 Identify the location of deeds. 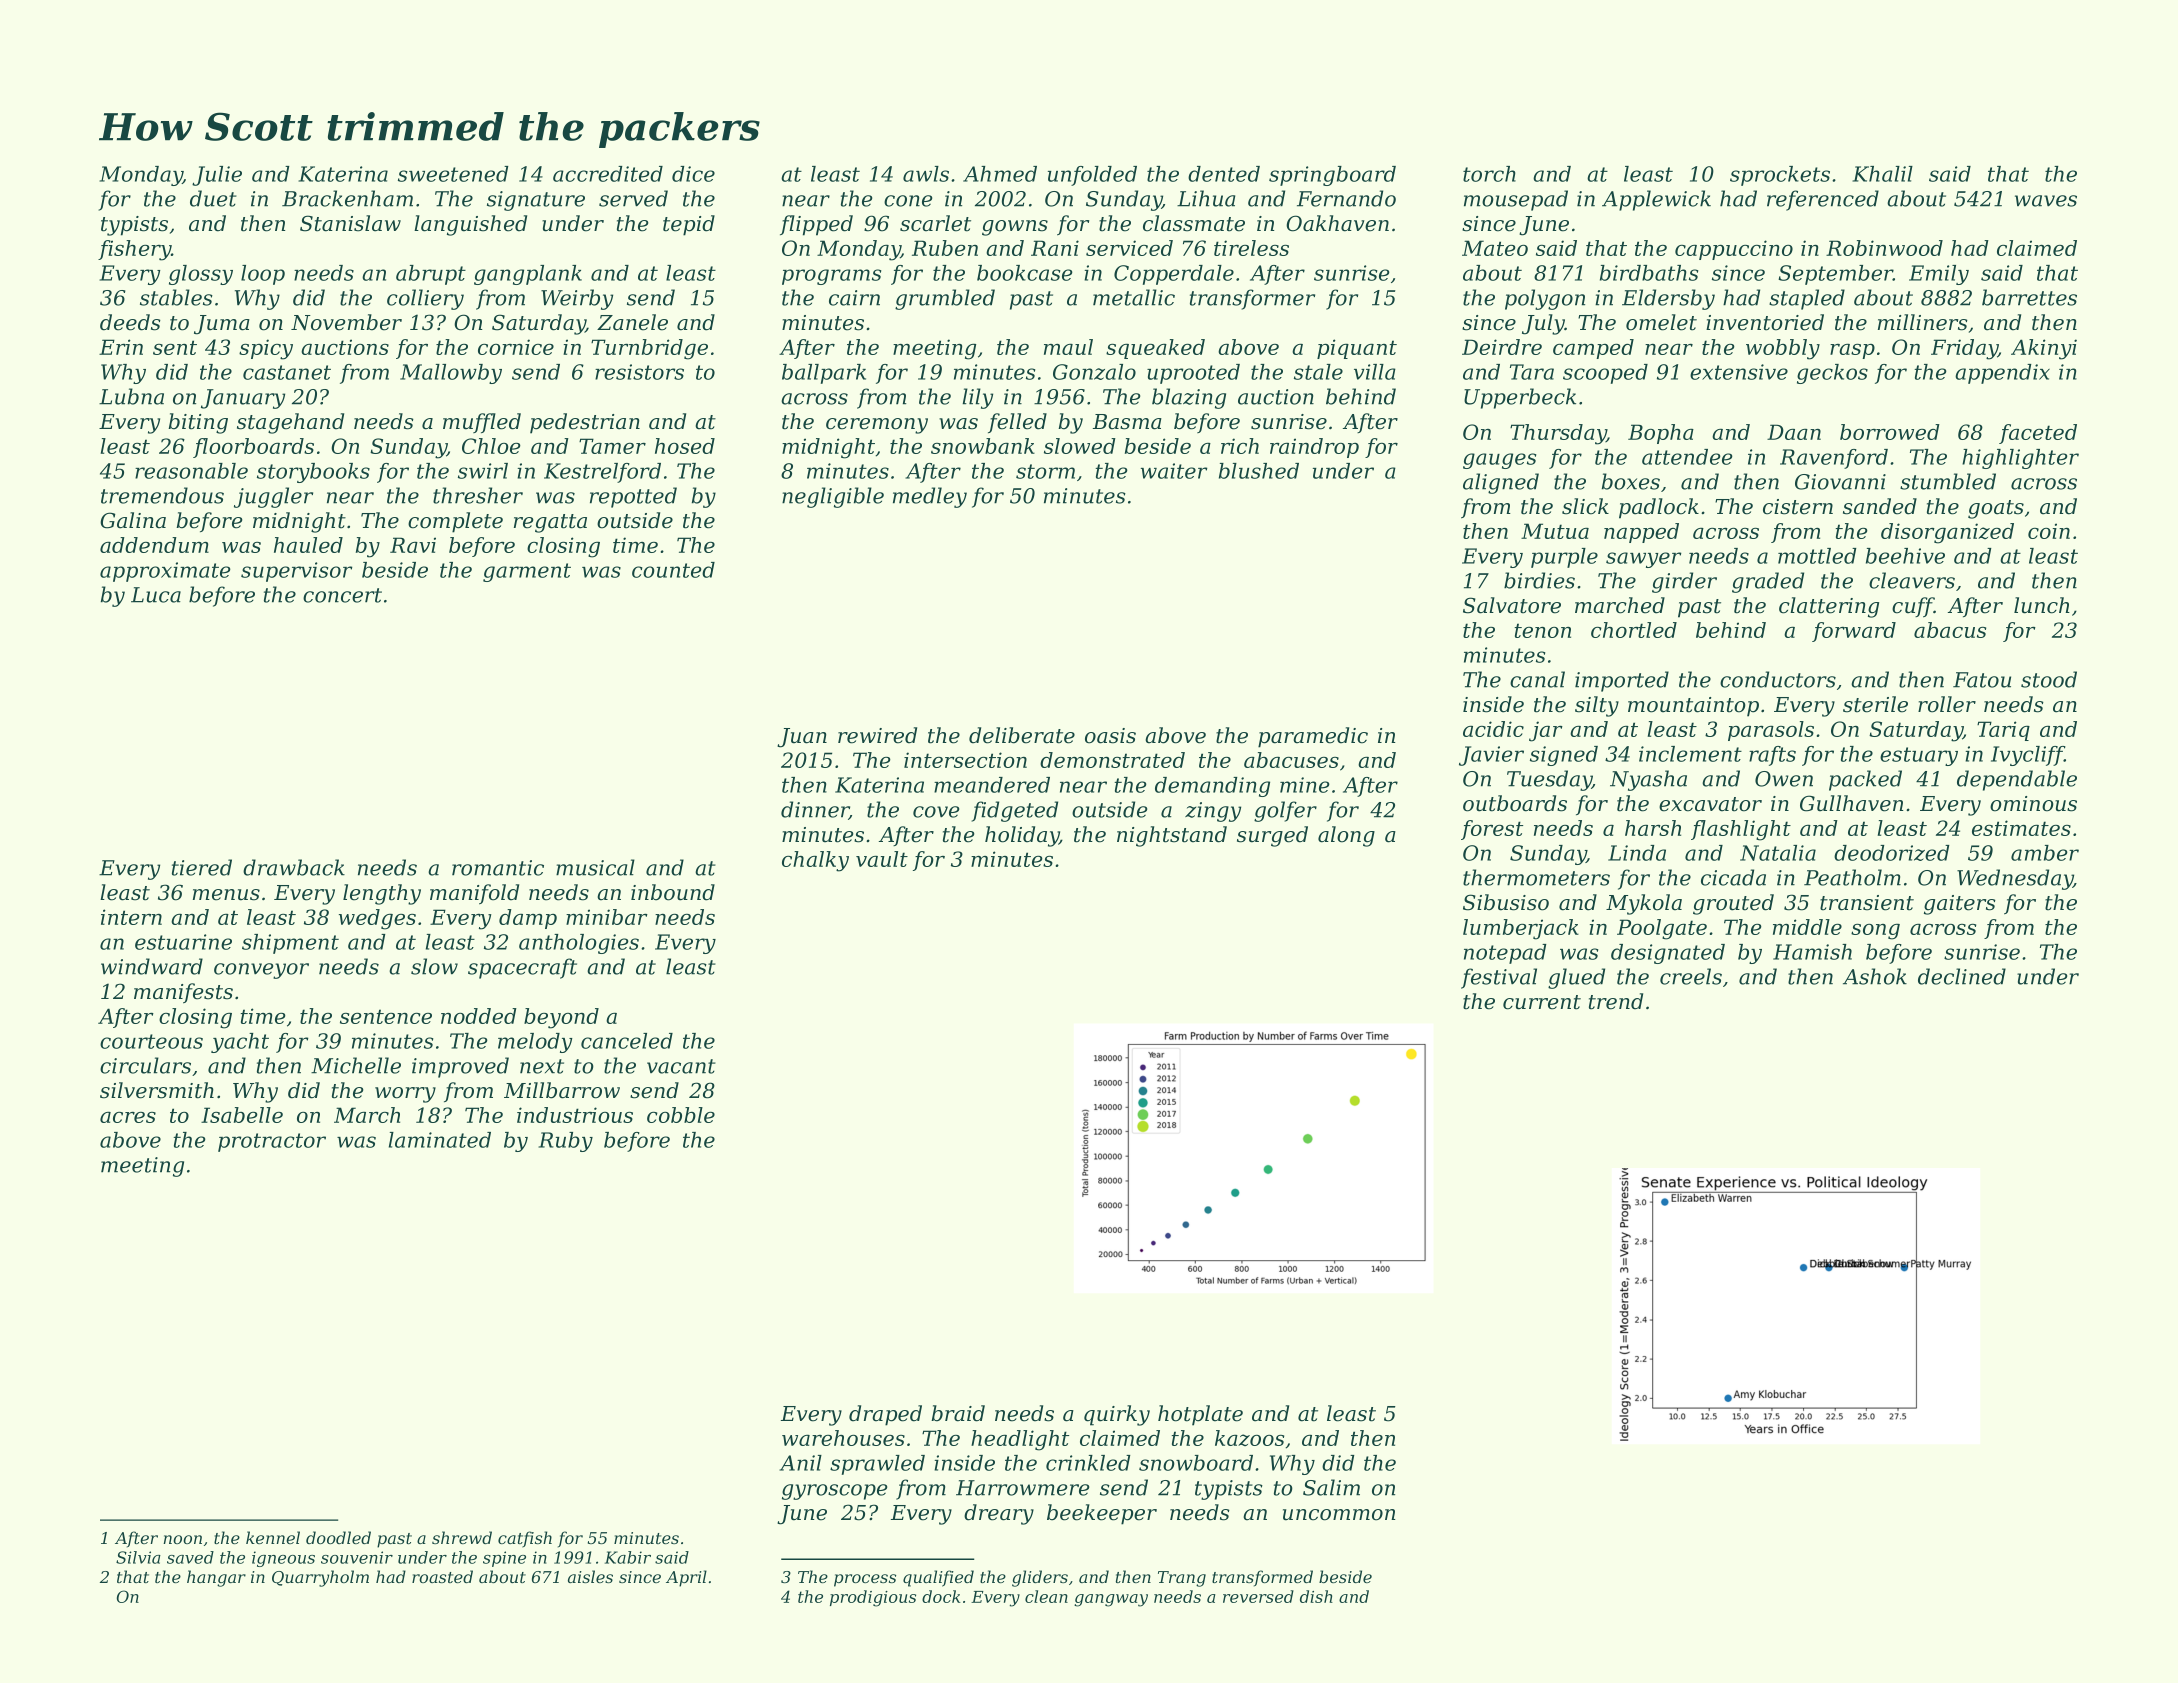
(130, 322).
